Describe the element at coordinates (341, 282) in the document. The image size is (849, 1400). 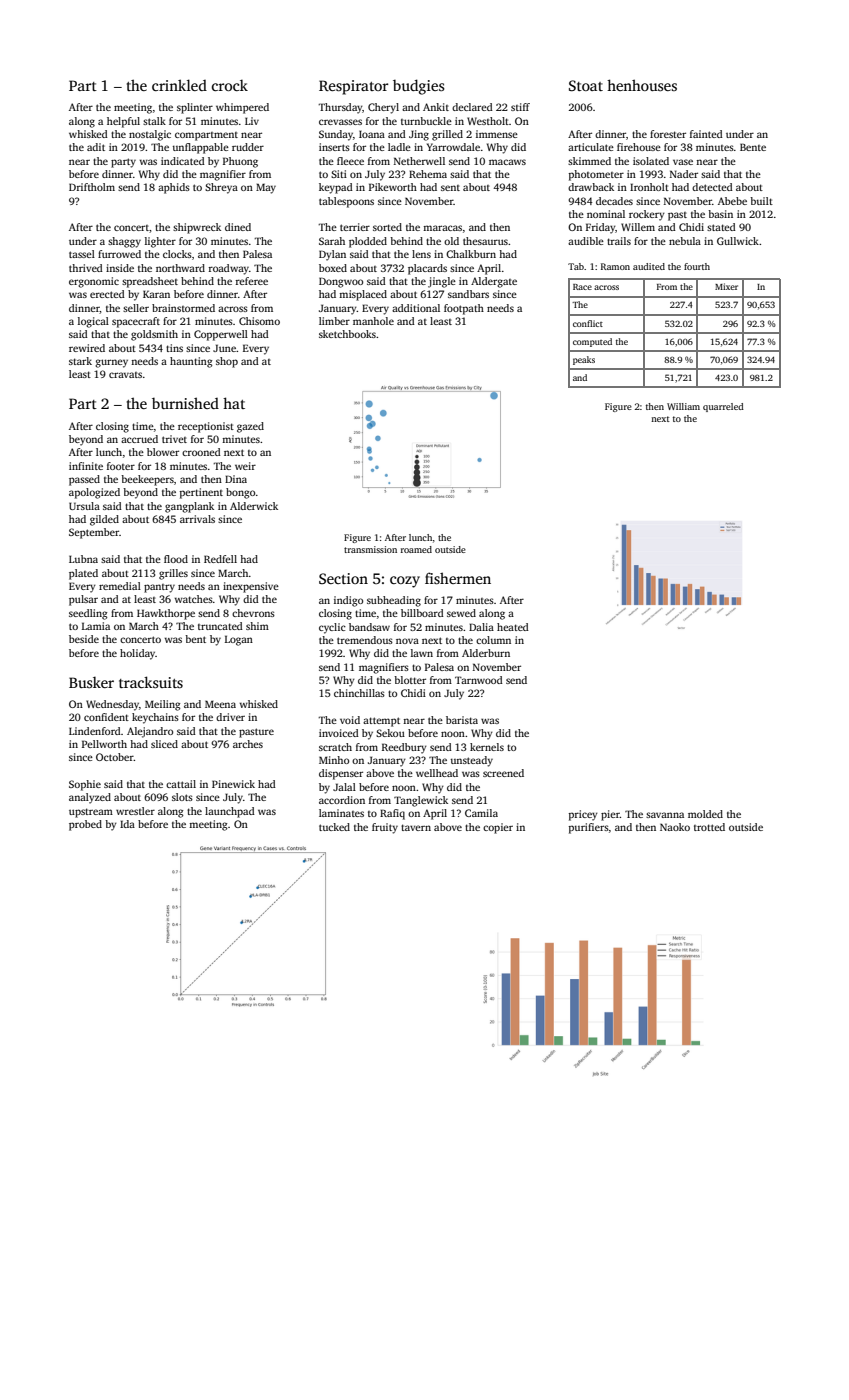
I see `Dongwoo` at that location.
